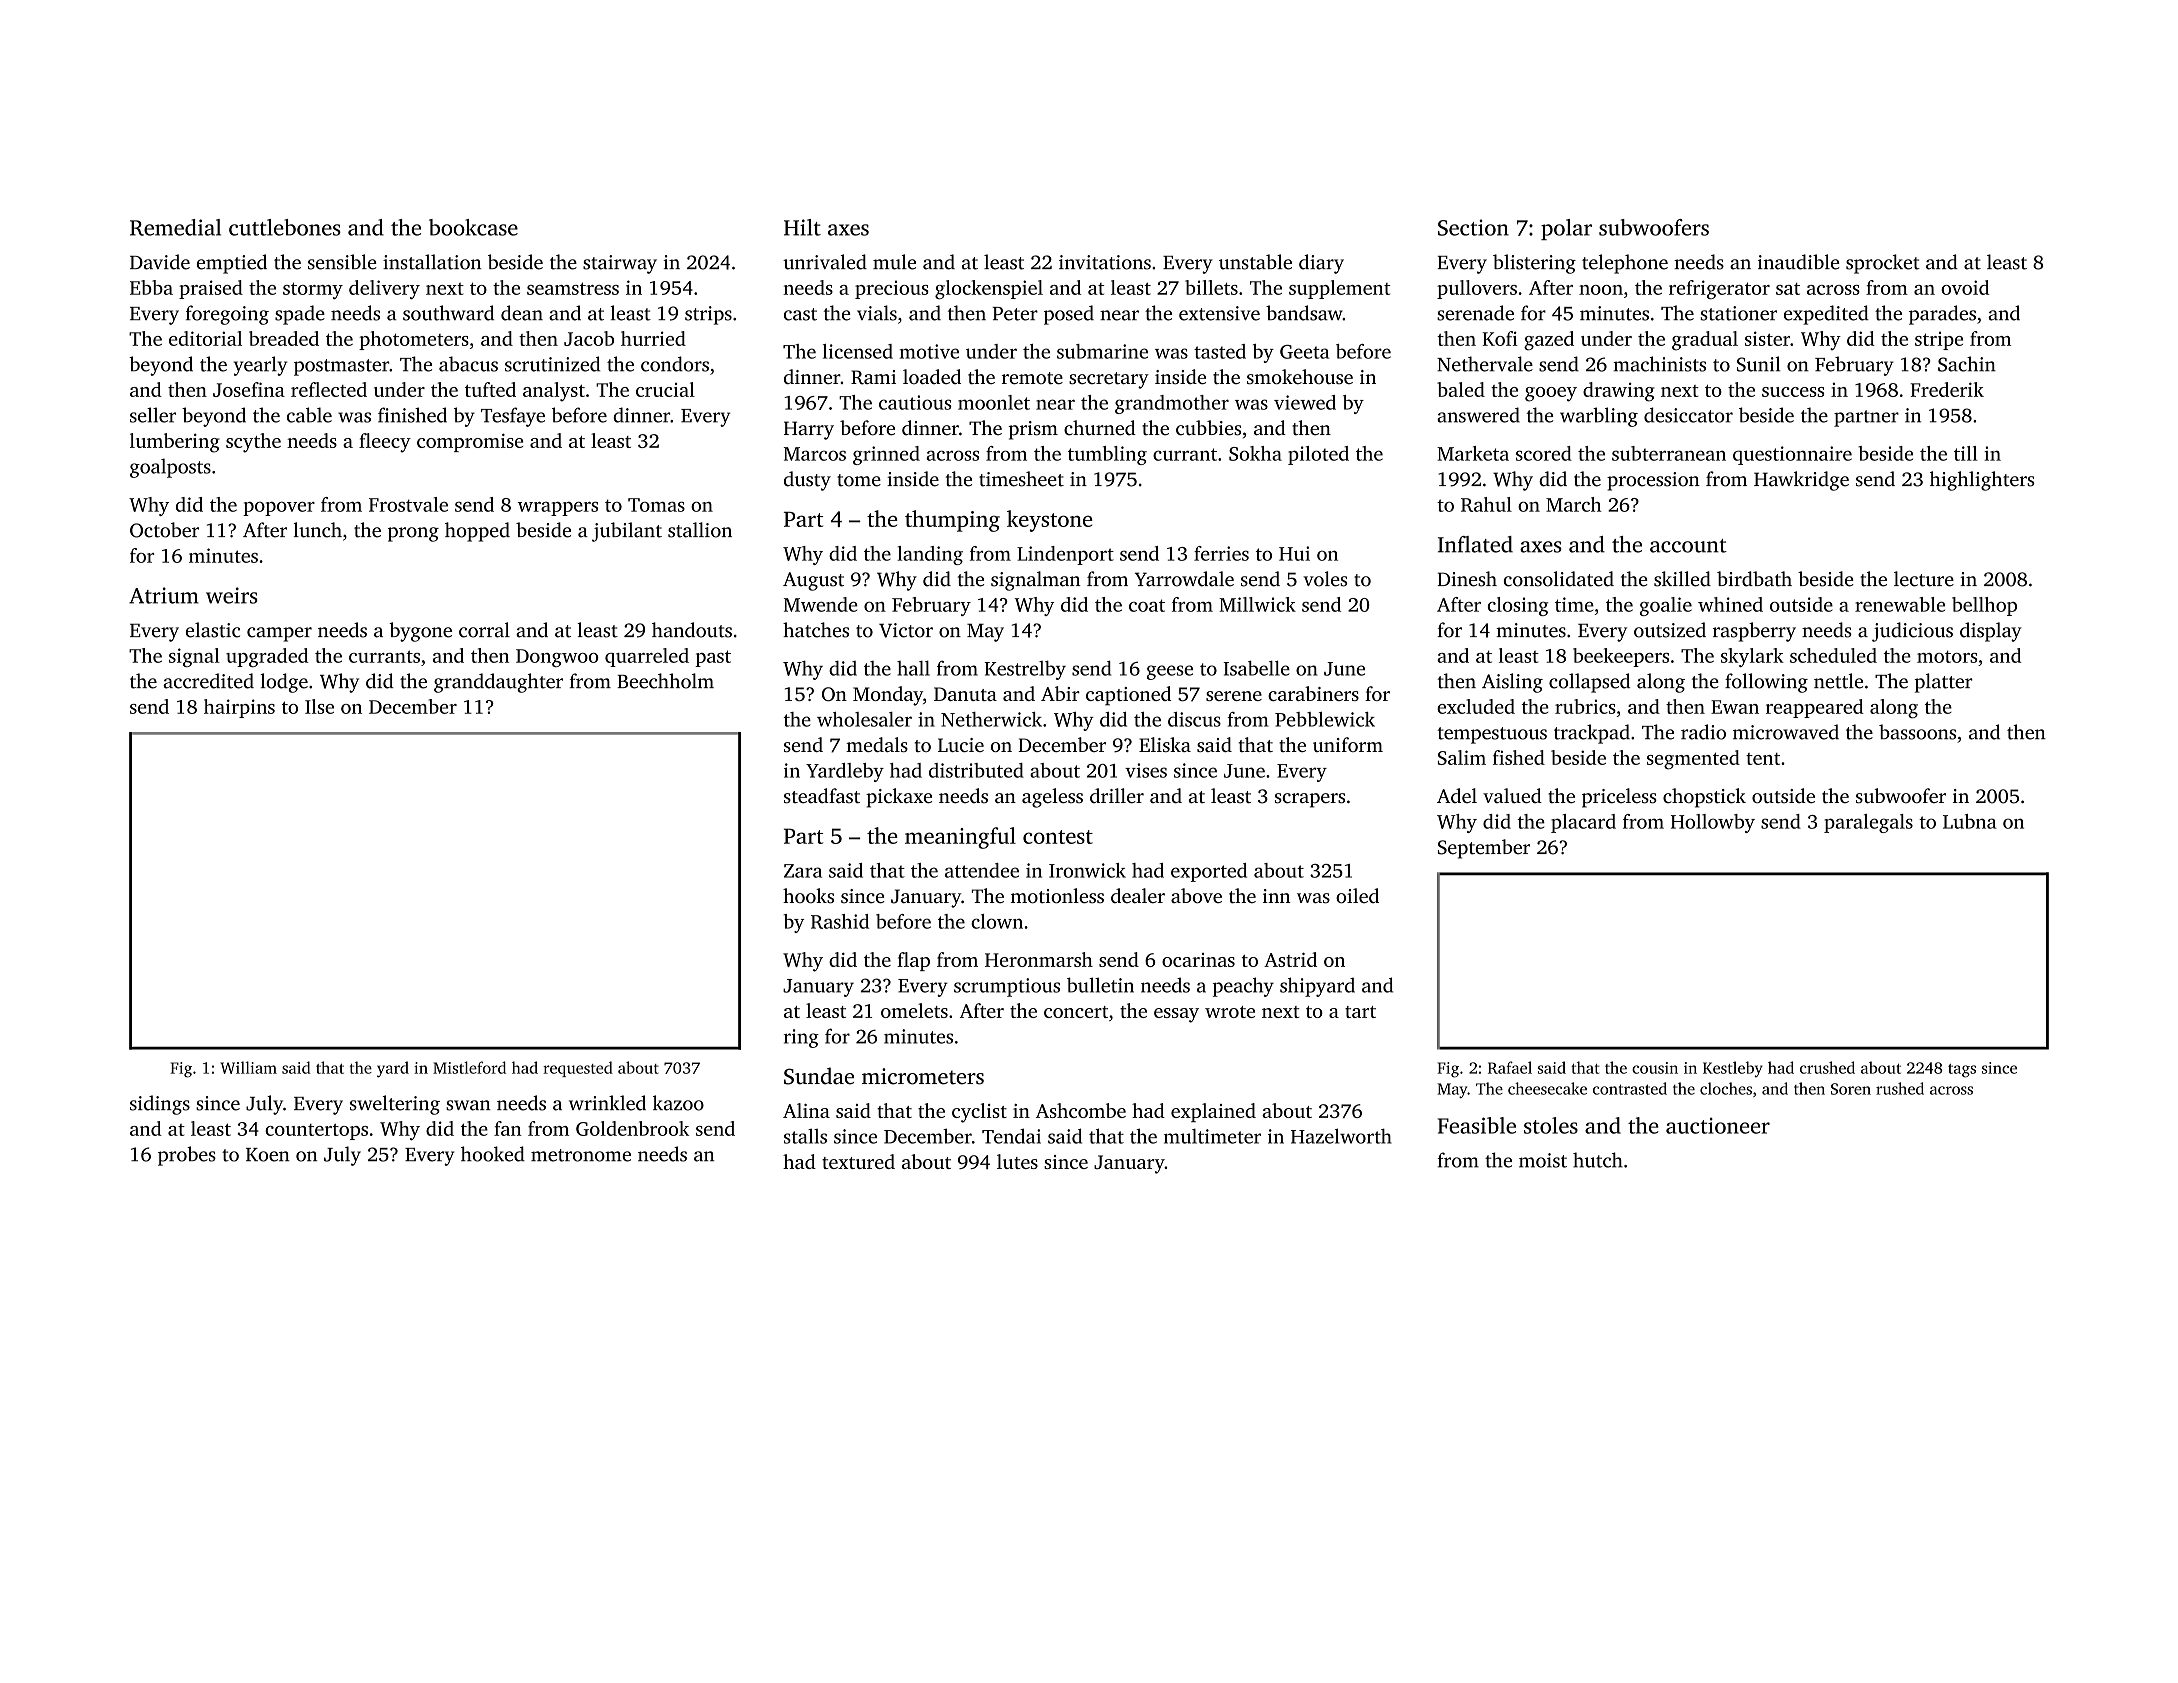 Image resolution: width=2178 pixels, height=1683 pixels. What do you see at coordinates (807, 481) in the page?
I see `dusty` at bounding box center [807, 481].
